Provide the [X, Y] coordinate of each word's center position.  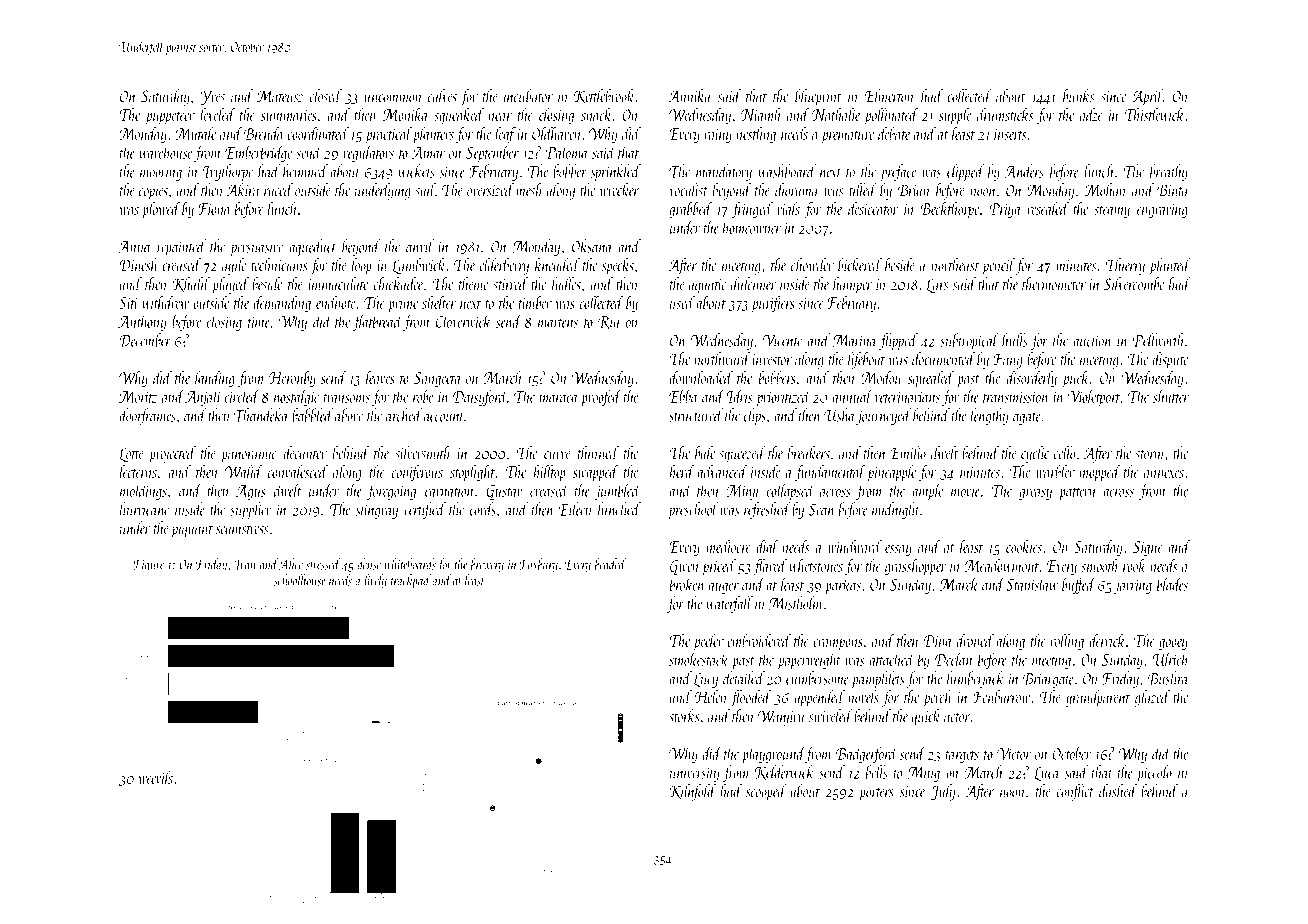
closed [326, 96]
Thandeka [261, 415]
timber [535, 302]
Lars [937, 285]
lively [376, 581]
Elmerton [889, 96]
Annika [689, 96]
